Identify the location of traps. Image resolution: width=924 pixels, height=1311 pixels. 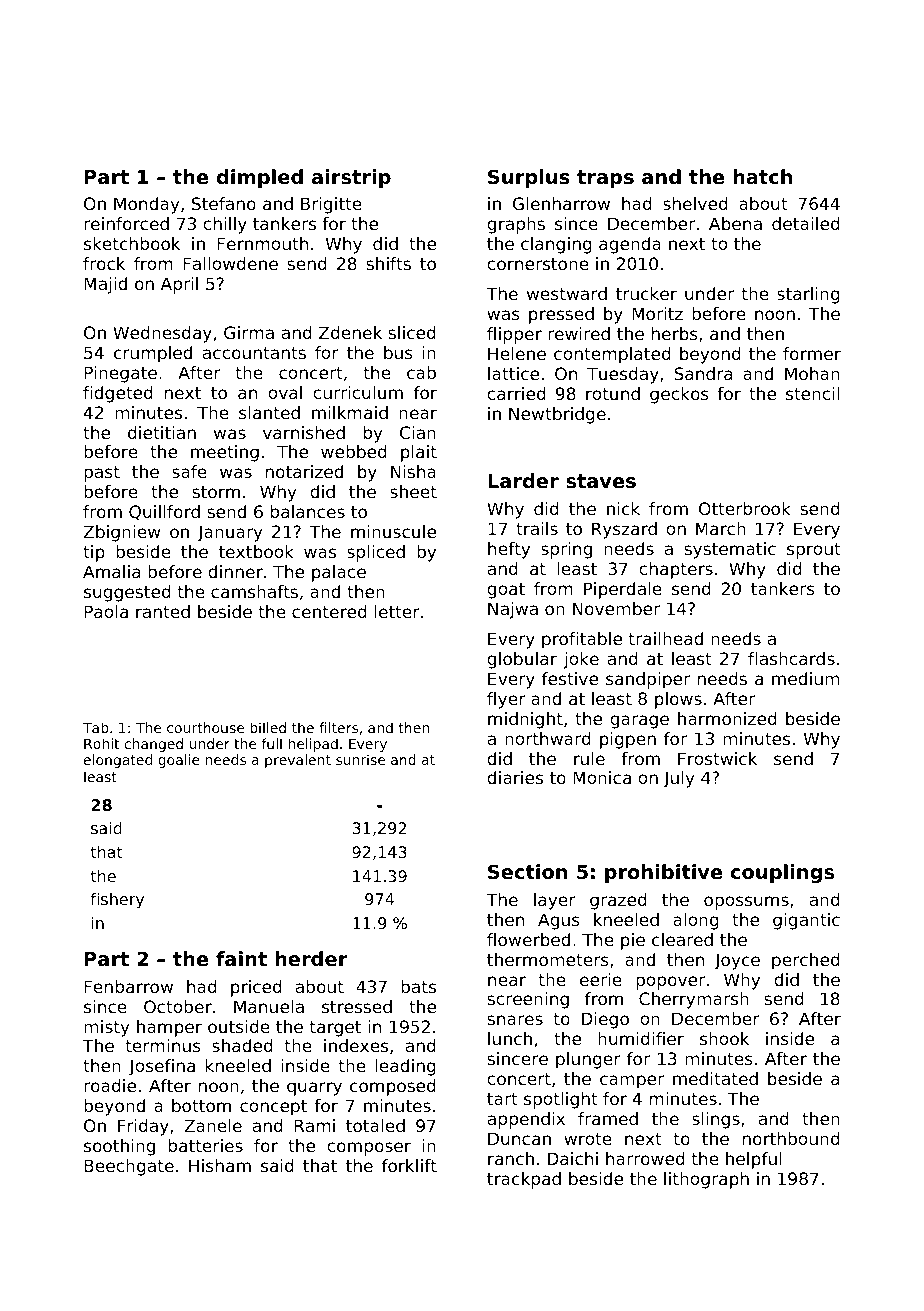
(605, 179).
